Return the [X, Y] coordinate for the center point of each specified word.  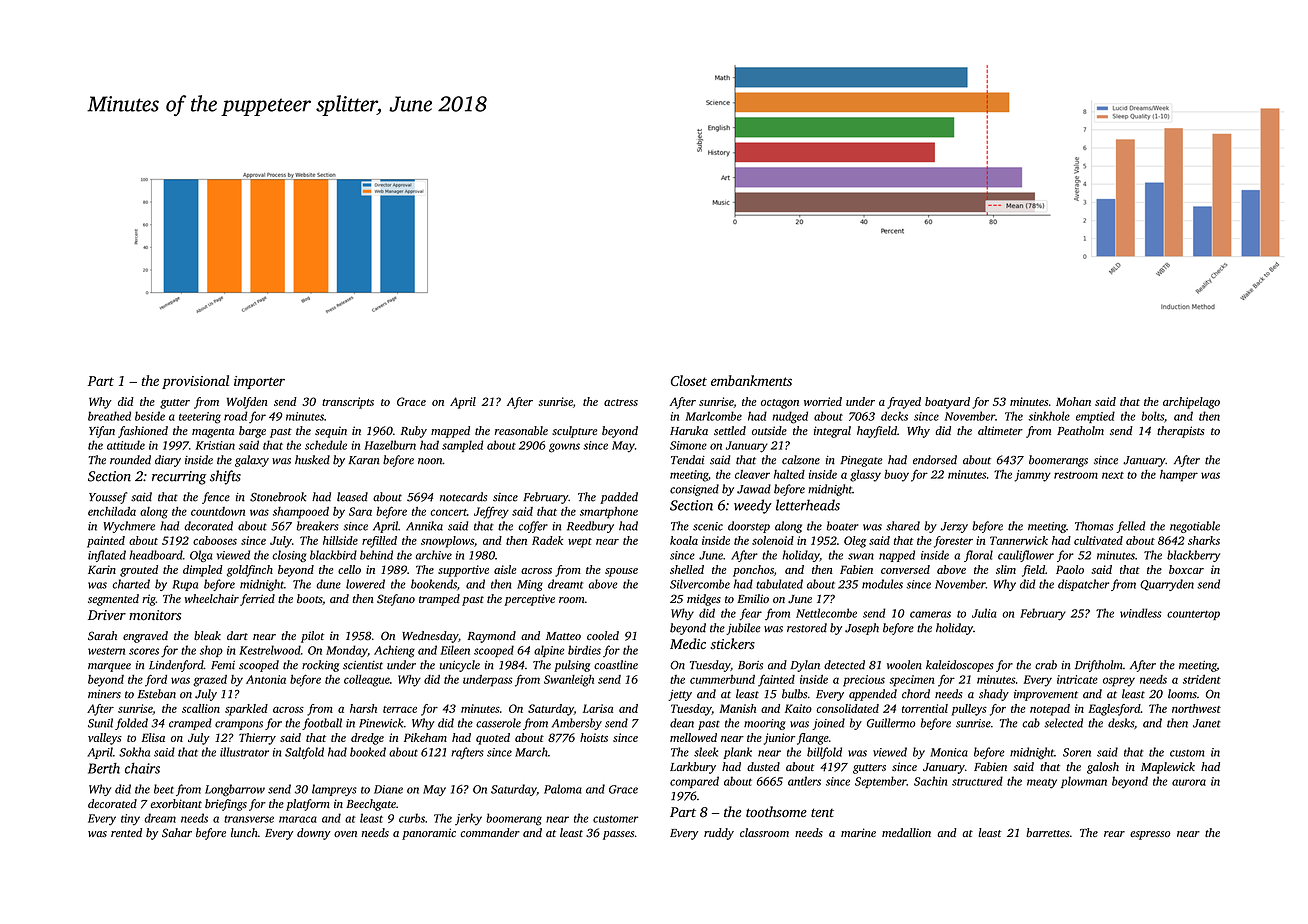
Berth [104, 768]
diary [168, 461]
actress [621, 402]
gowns [564, 448]
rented [126, 832]
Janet [1207, 723]
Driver [107, 615]
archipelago [1191, 403]
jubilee [743, 629]
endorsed [935, 460]
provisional [195, 382]
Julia [984, 613]
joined [828, 724]
